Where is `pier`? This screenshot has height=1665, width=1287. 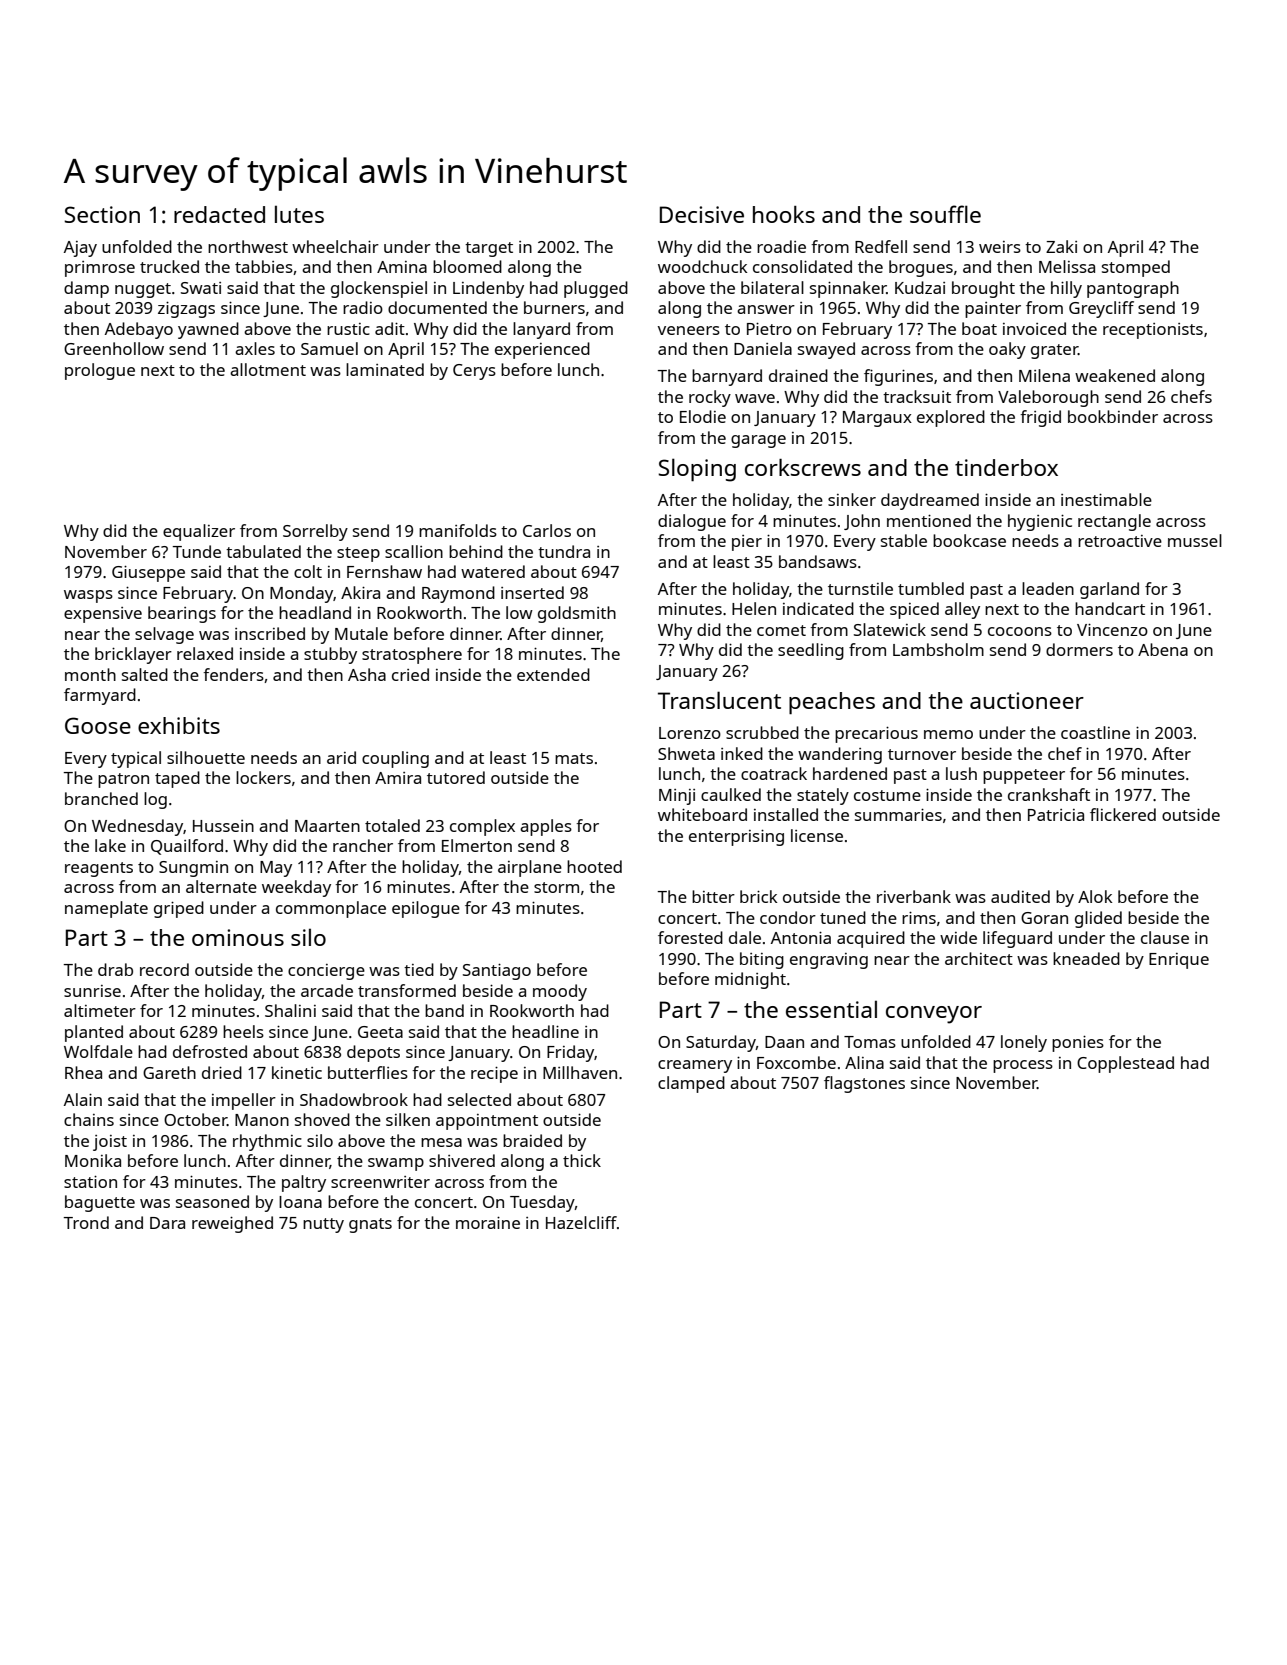 pier is located at coordinates (747, 543).
